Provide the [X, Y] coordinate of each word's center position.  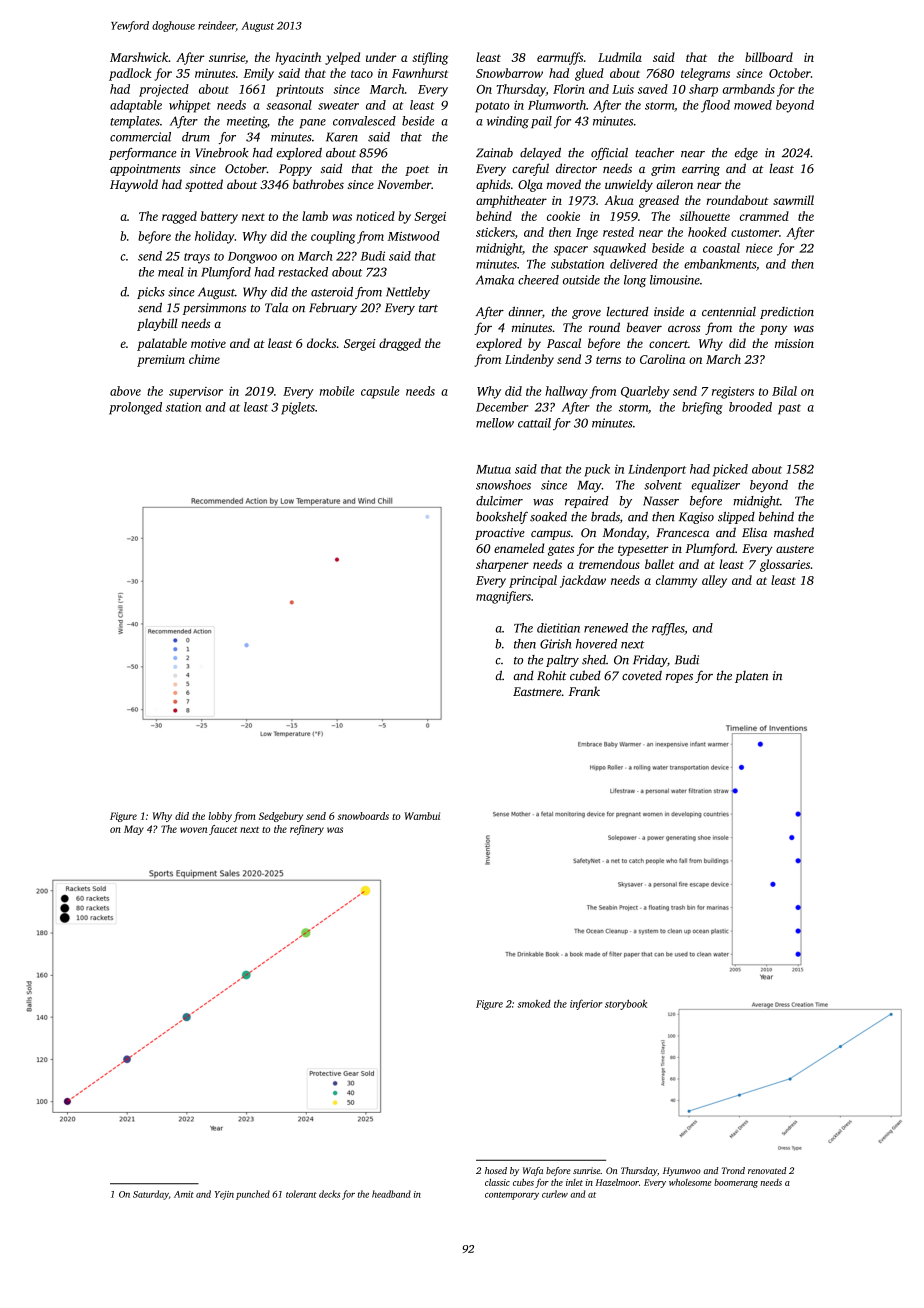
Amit [184, 1194]
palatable [162, 344]
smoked [534, 1004]
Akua [619, 200]
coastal [721, 248]
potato [492, 107]
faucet [223, 830]
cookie [563, 216]
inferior [586, 1004]
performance [143, 154]
